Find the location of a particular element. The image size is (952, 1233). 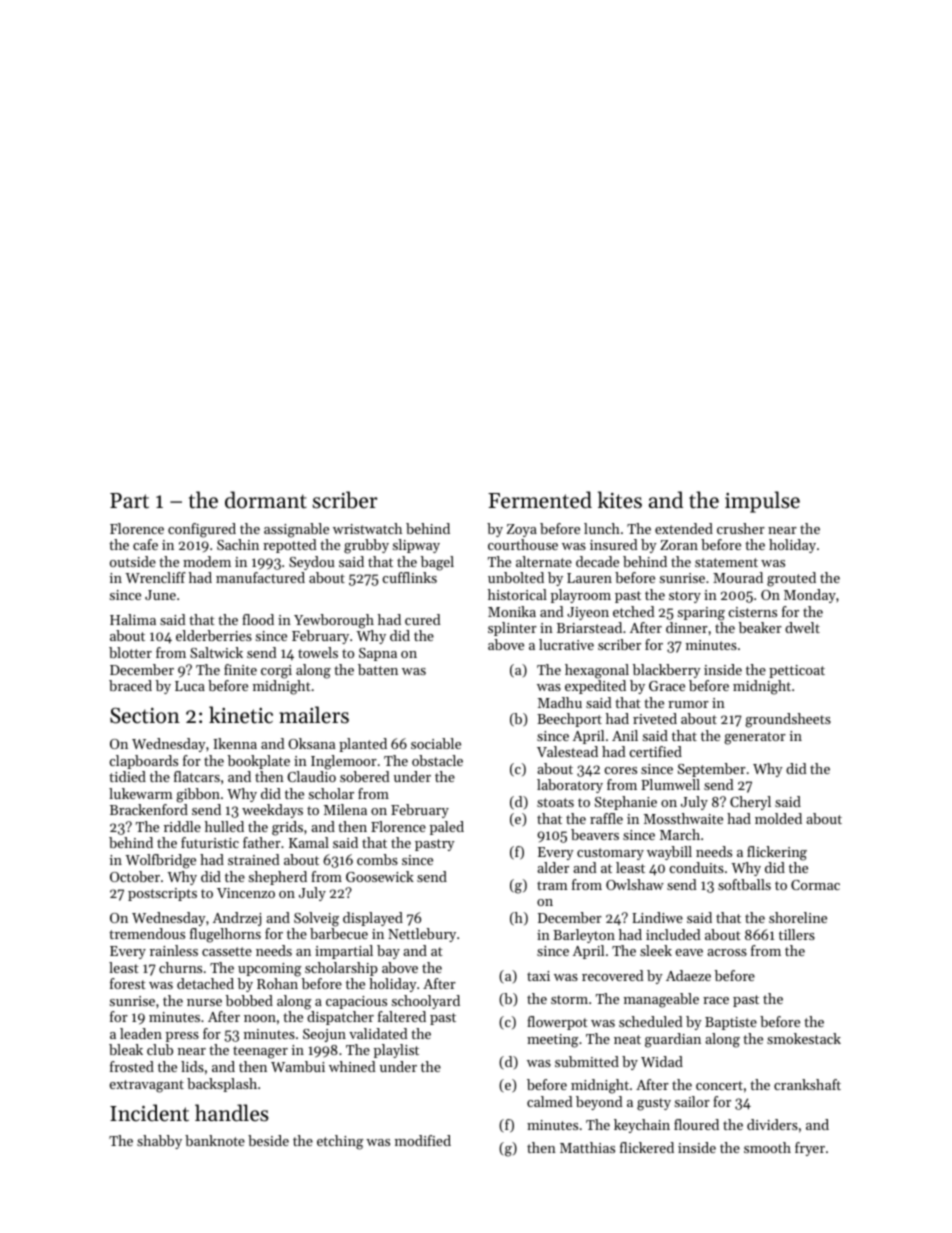

Solveig is located at coordinates (316, 919).
